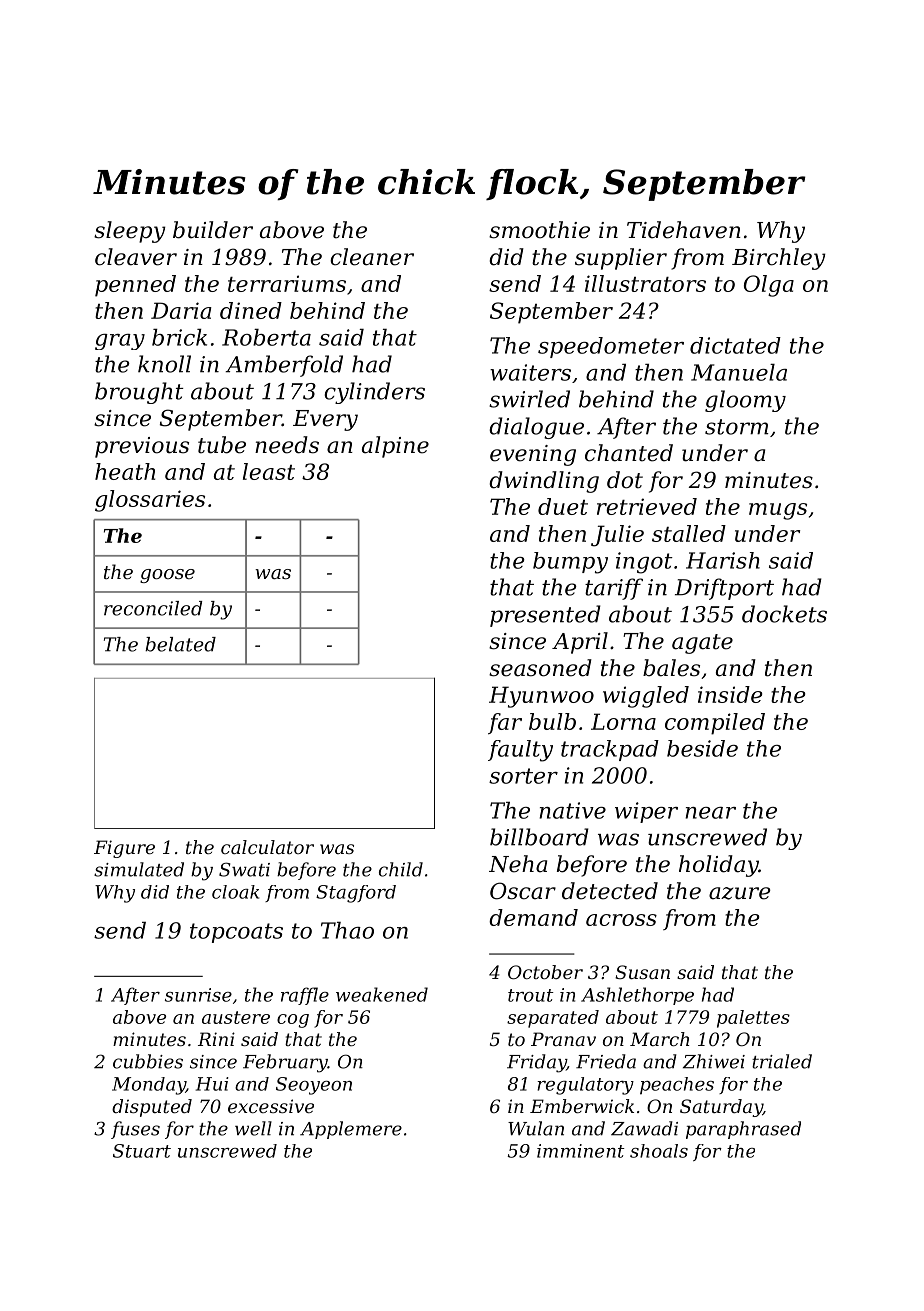 Image resolution: width=924 pixels, height=1311 pixels. I want to click on goose, so click(167, 576).
